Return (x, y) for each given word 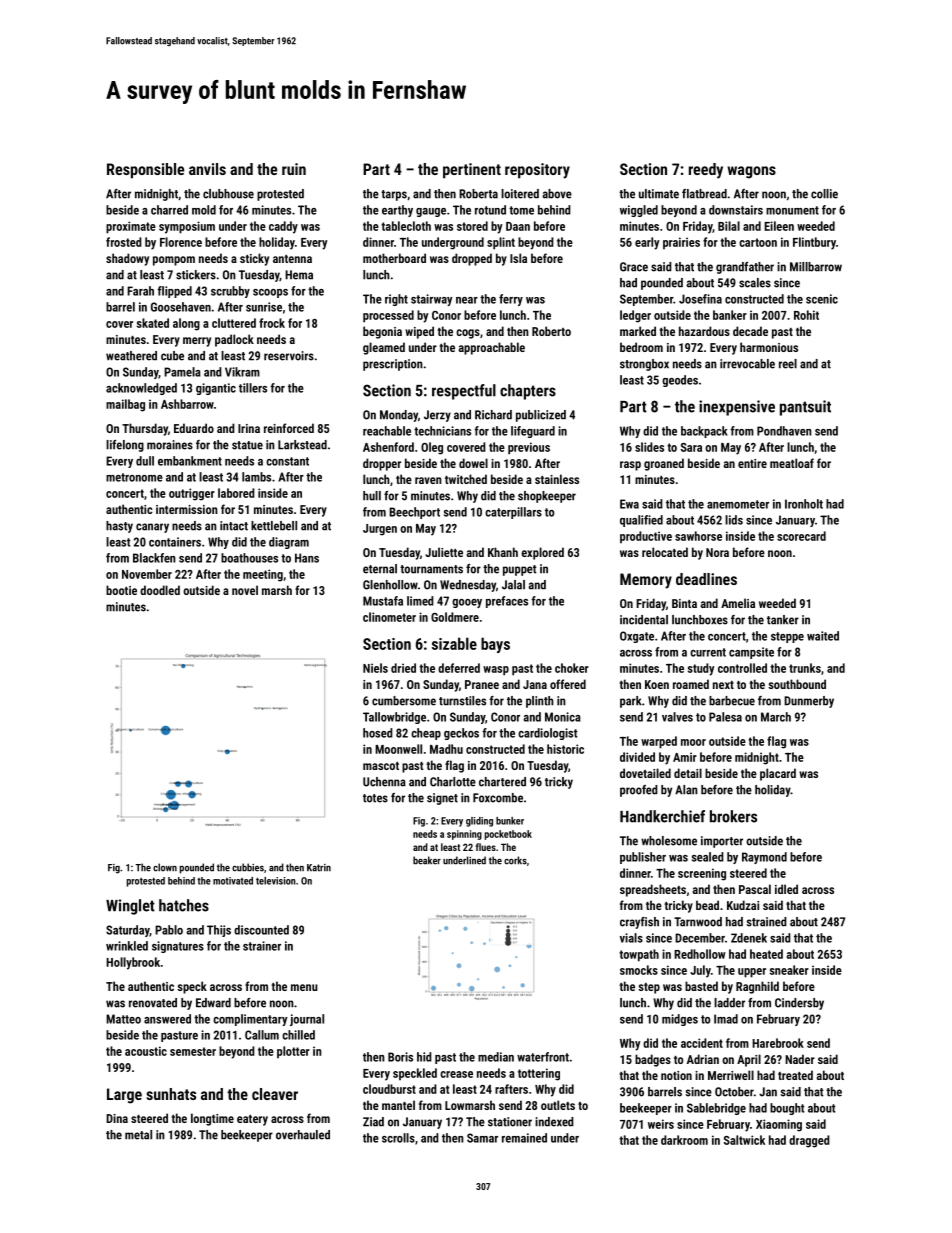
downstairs (736, 210)
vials (631, 938)
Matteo (123, 1019)
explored (542, 553)
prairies (681, 243)
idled (786, 889)
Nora (717, 552)
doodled (160, 590)
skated (153, 323)
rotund (490, 210)
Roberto (551, 331)
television (276, 881)
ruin (294, 169)
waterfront (543, 1057)
